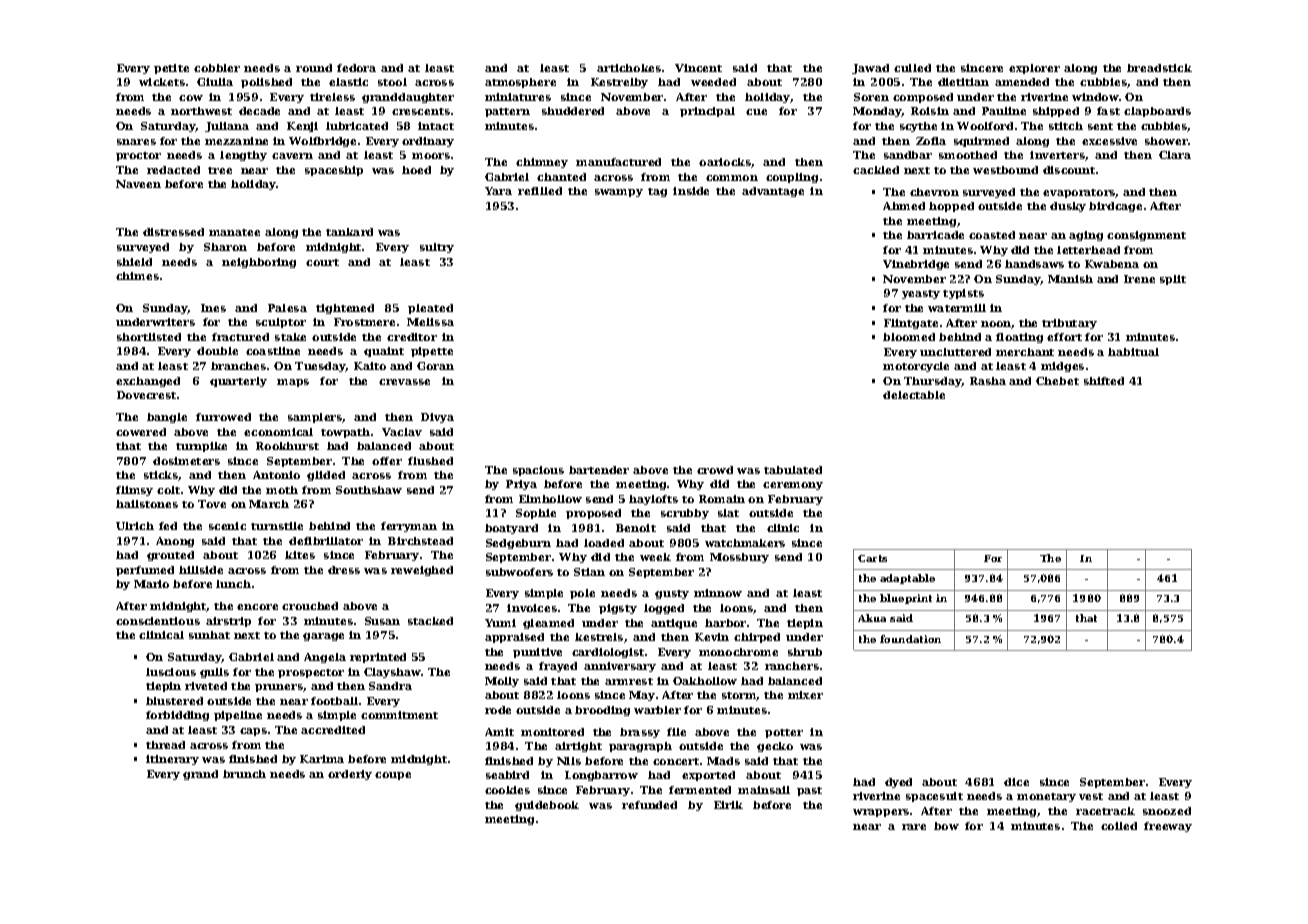 The image size is (1308, 924). What do you see at coordinates (1115, 207) in the document?
I see `birdcage` at bounding box center [1115, 207].
